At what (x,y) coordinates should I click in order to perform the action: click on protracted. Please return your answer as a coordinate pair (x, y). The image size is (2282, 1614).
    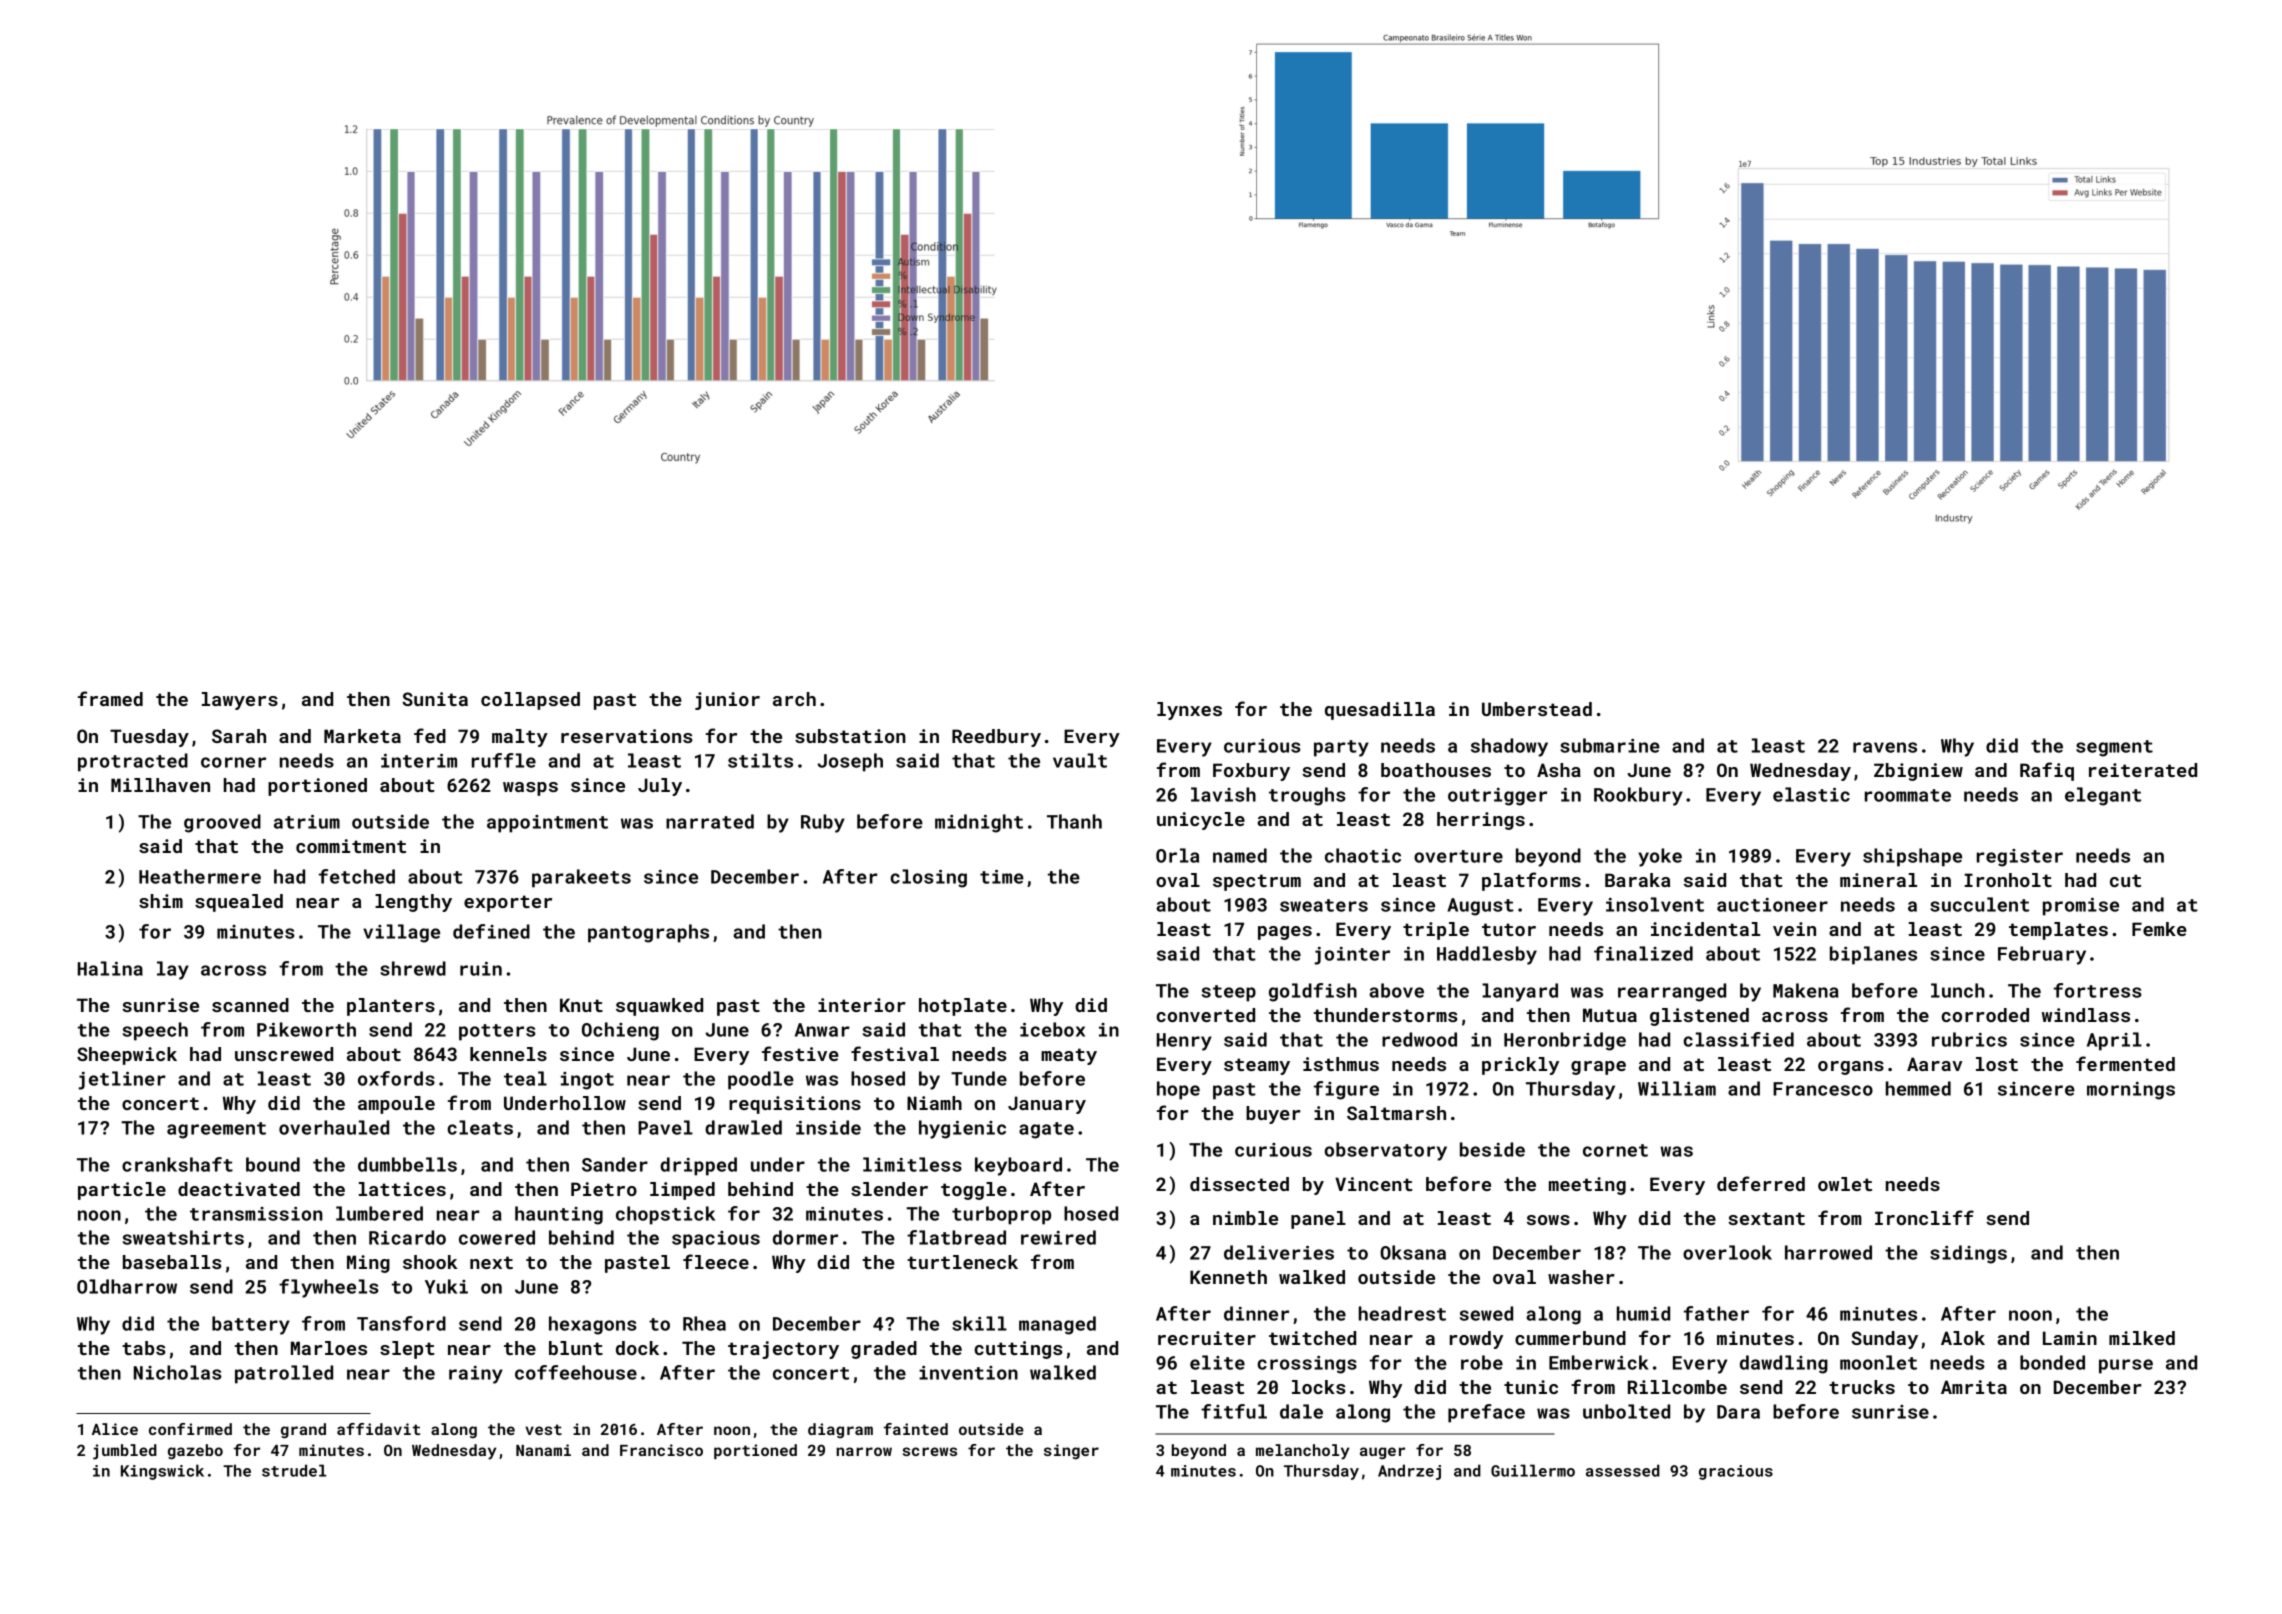
    Looking at the image, I should click on (133, 762).
